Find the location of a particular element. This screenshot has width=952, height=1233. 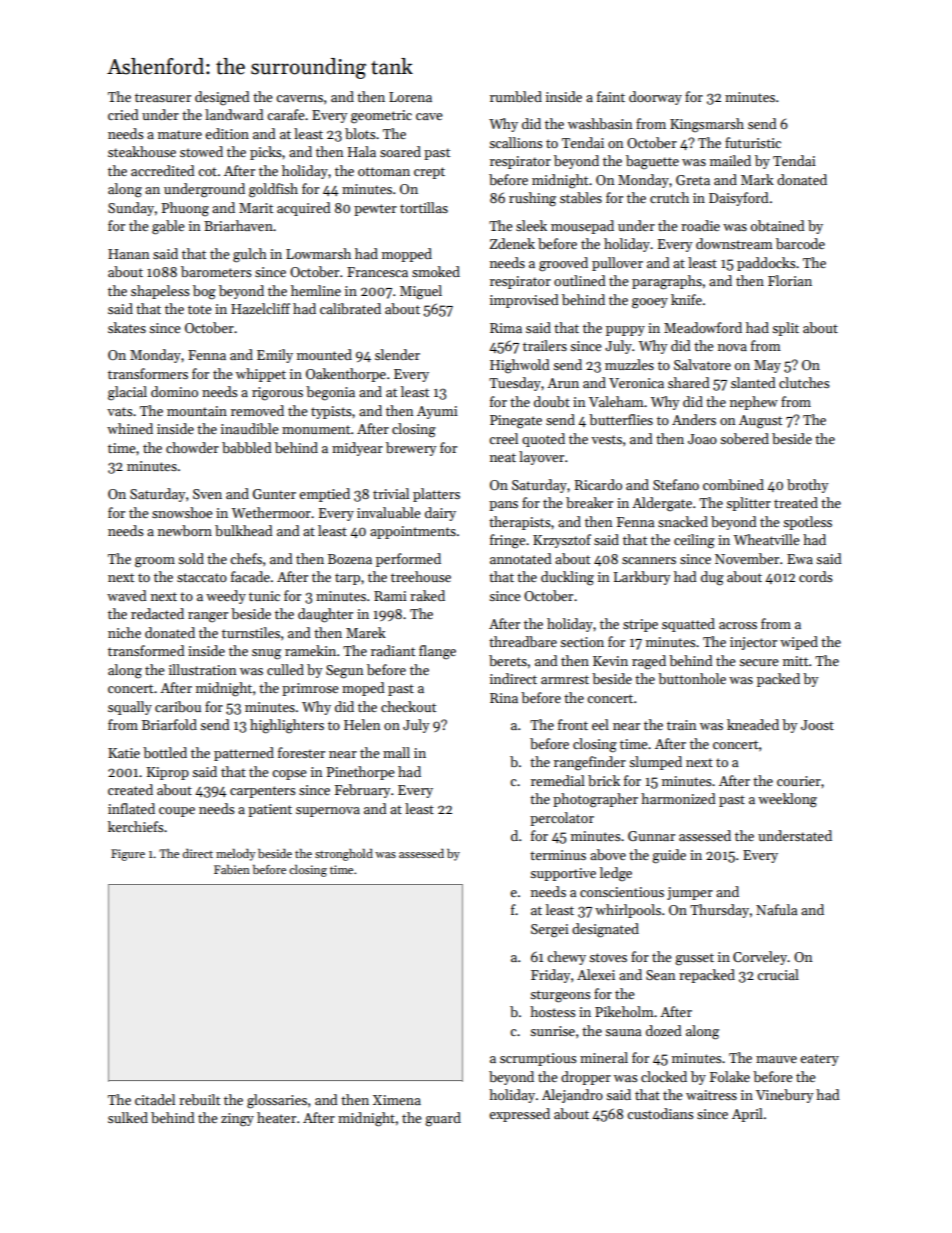

futuristic is located at coordinates (753, 142).
